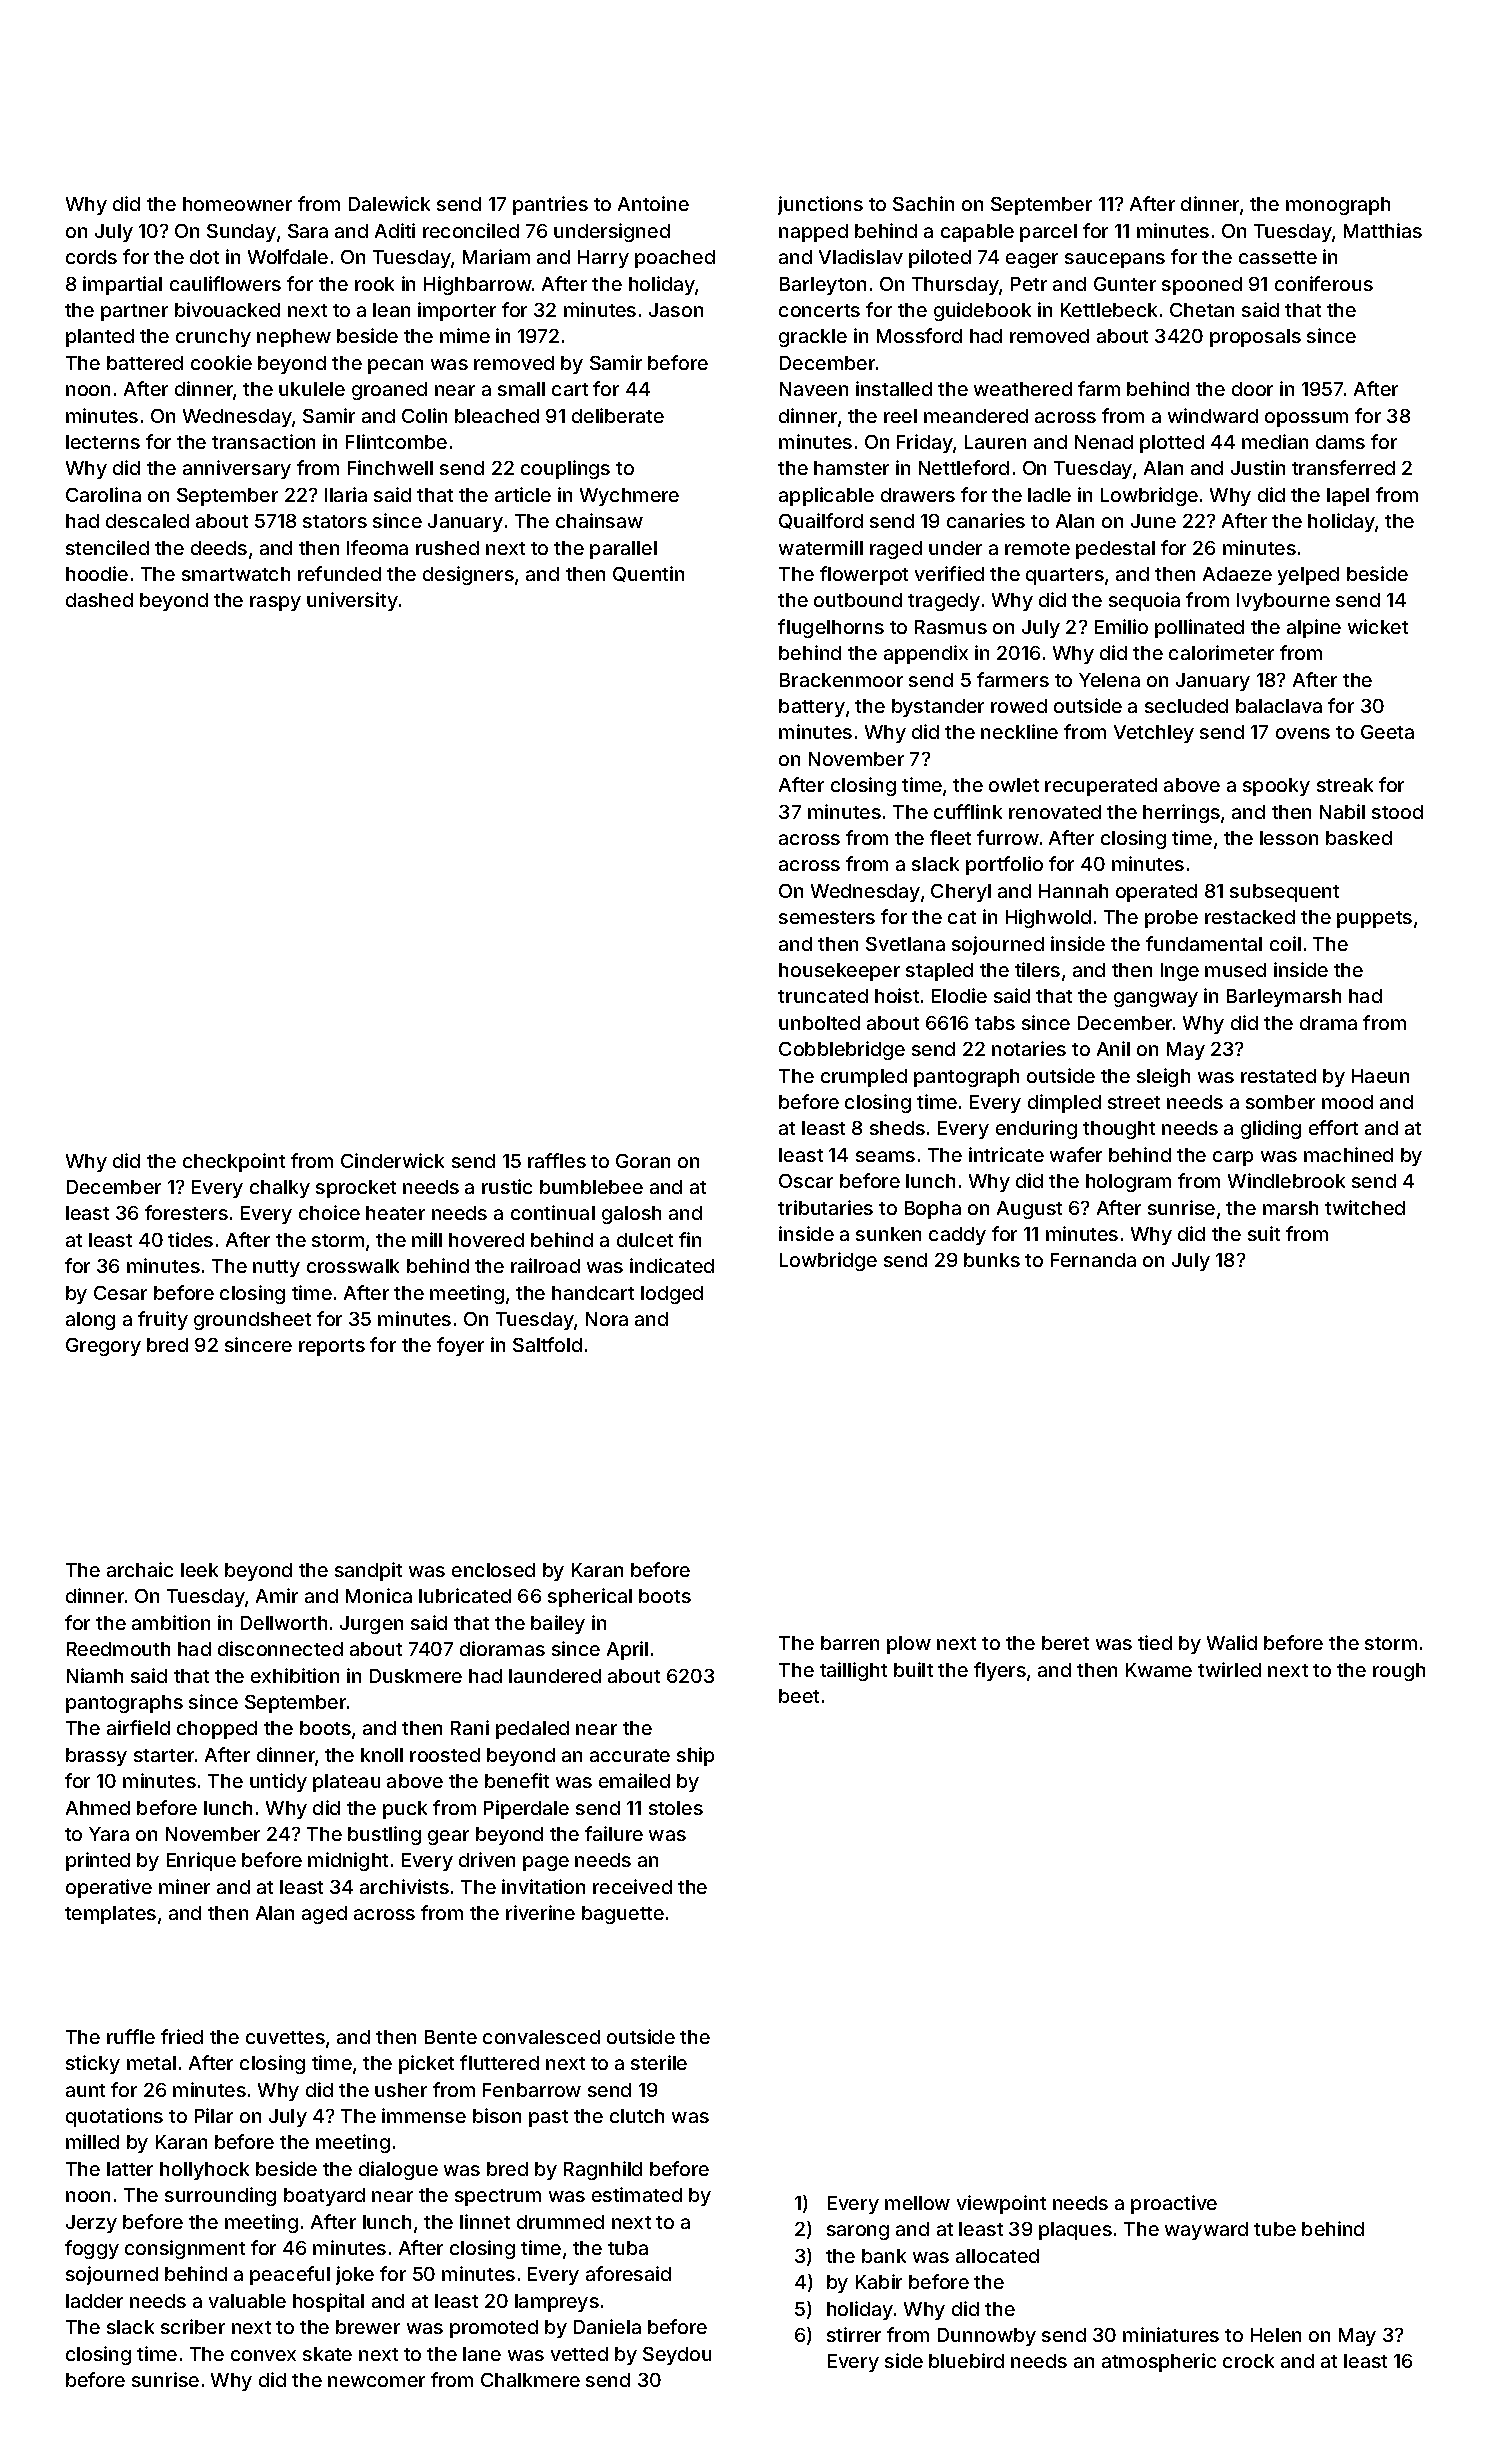 This screenshot has height=2464, width=1496. I want to click on wicket, so click(1378, 626).
